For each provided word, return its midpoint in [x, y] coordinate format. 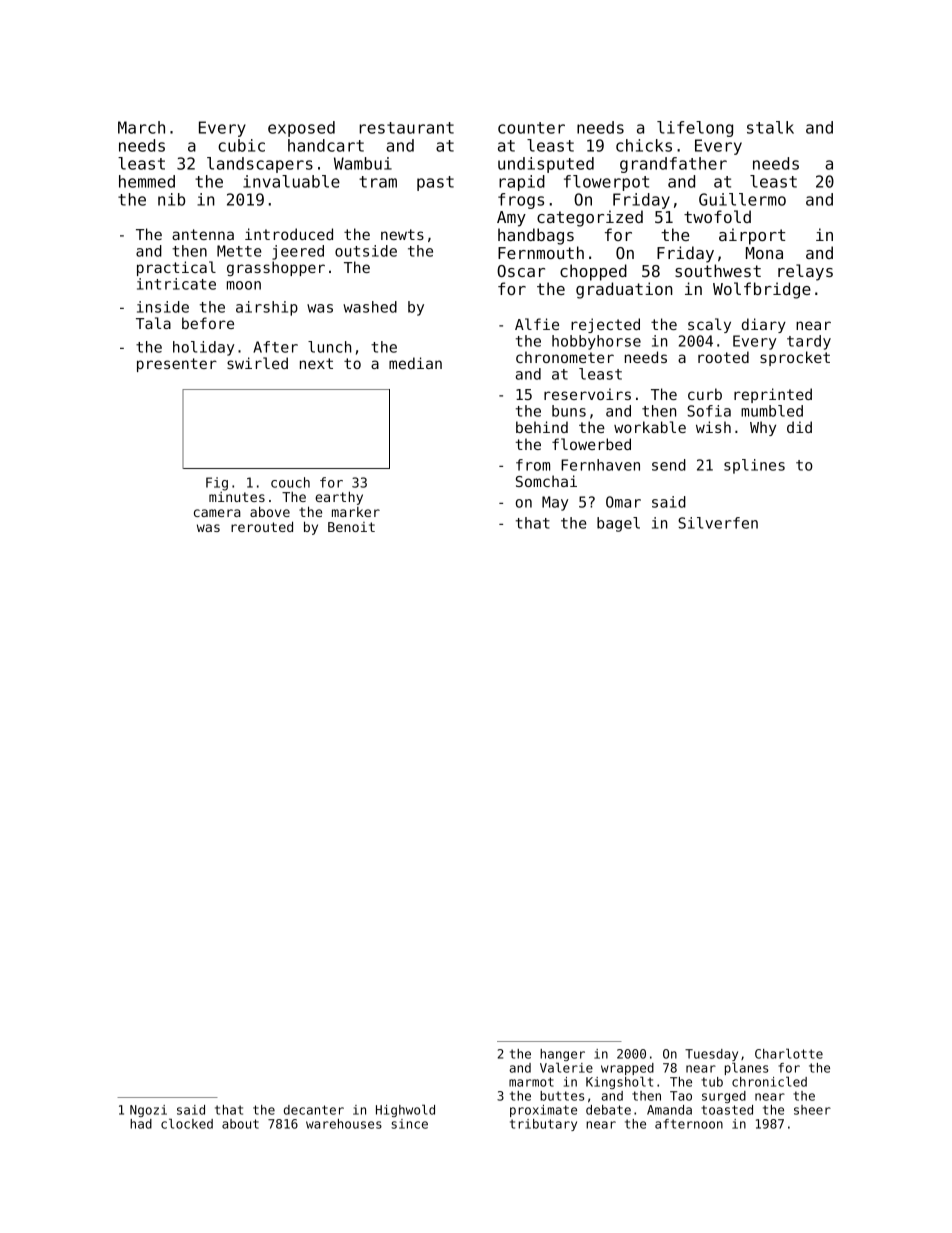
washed [370, 307]
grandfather [673, 165]
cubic [241, 145]
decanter [314, 1110]
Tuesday [711, 1055]
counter [531, 128]
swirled [257, 363]
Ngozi [148, 1111]
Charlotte [789, 1053]
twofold [717, 216]
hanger [562, 1055]
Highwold [405, 1110]
